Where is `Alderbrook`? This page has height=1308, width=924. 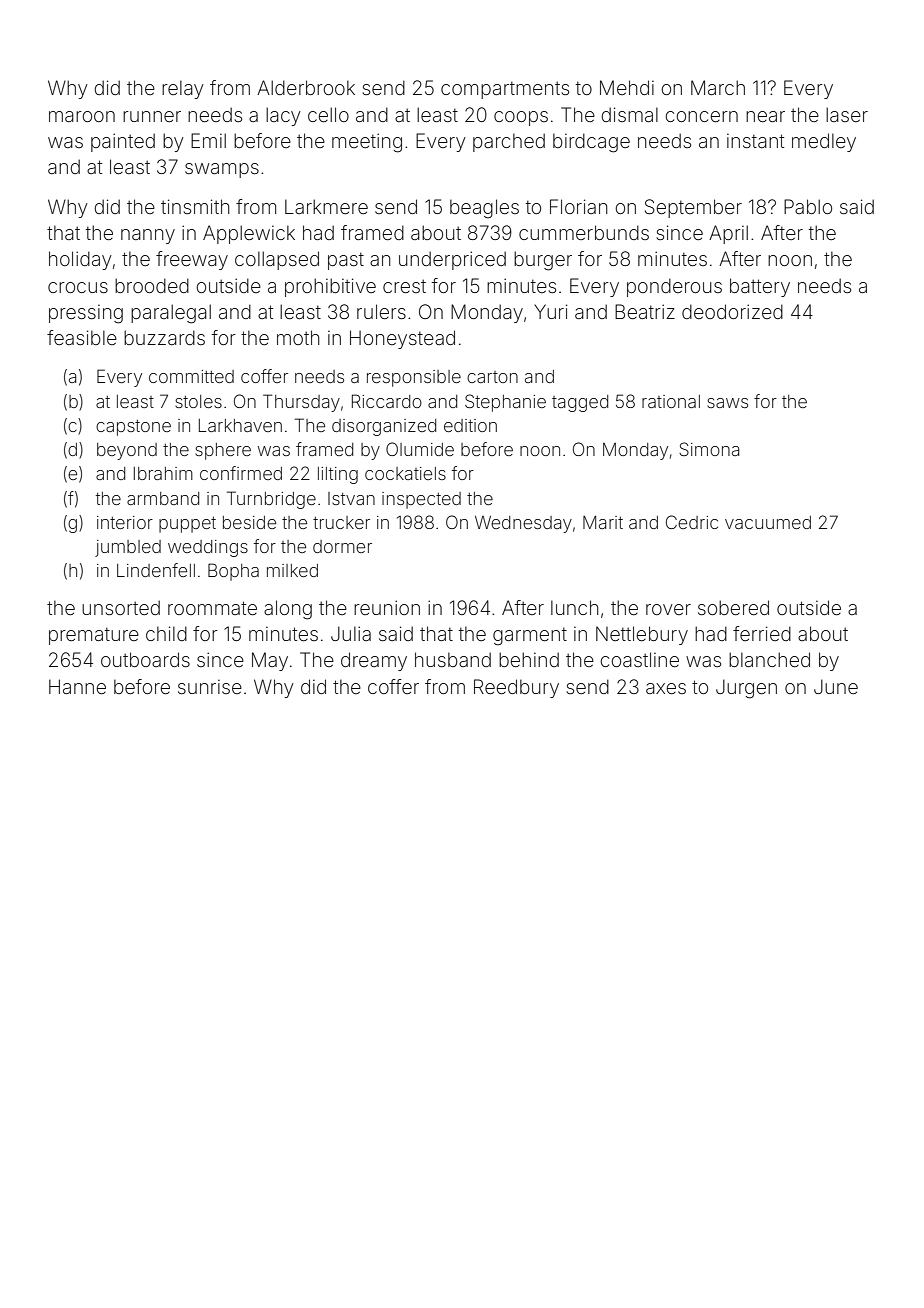
Alderbrook is located at coordinates (306, 87).
